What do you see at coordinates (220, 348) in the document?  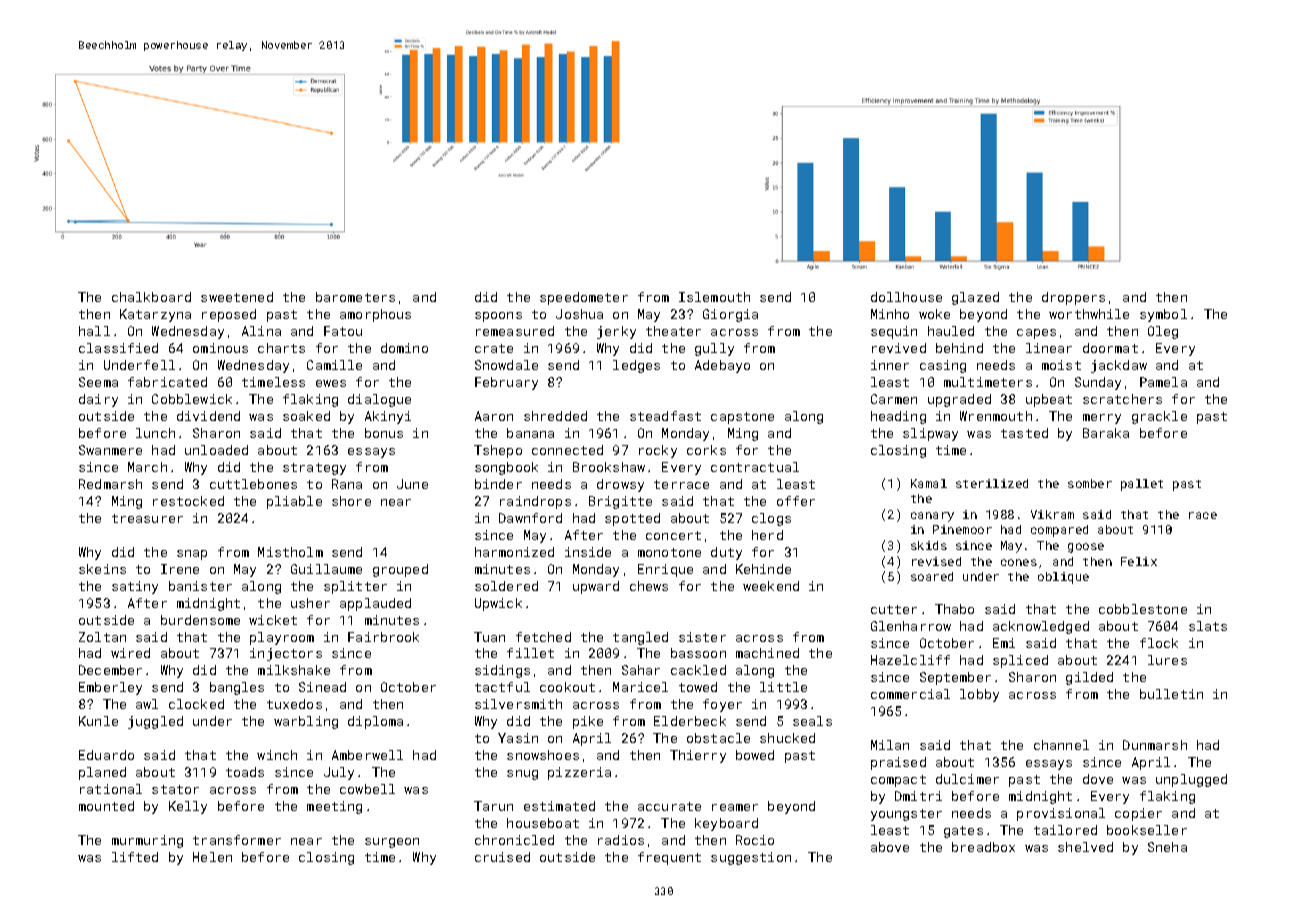 I see `ominous` at bounding box center [220, 348].
